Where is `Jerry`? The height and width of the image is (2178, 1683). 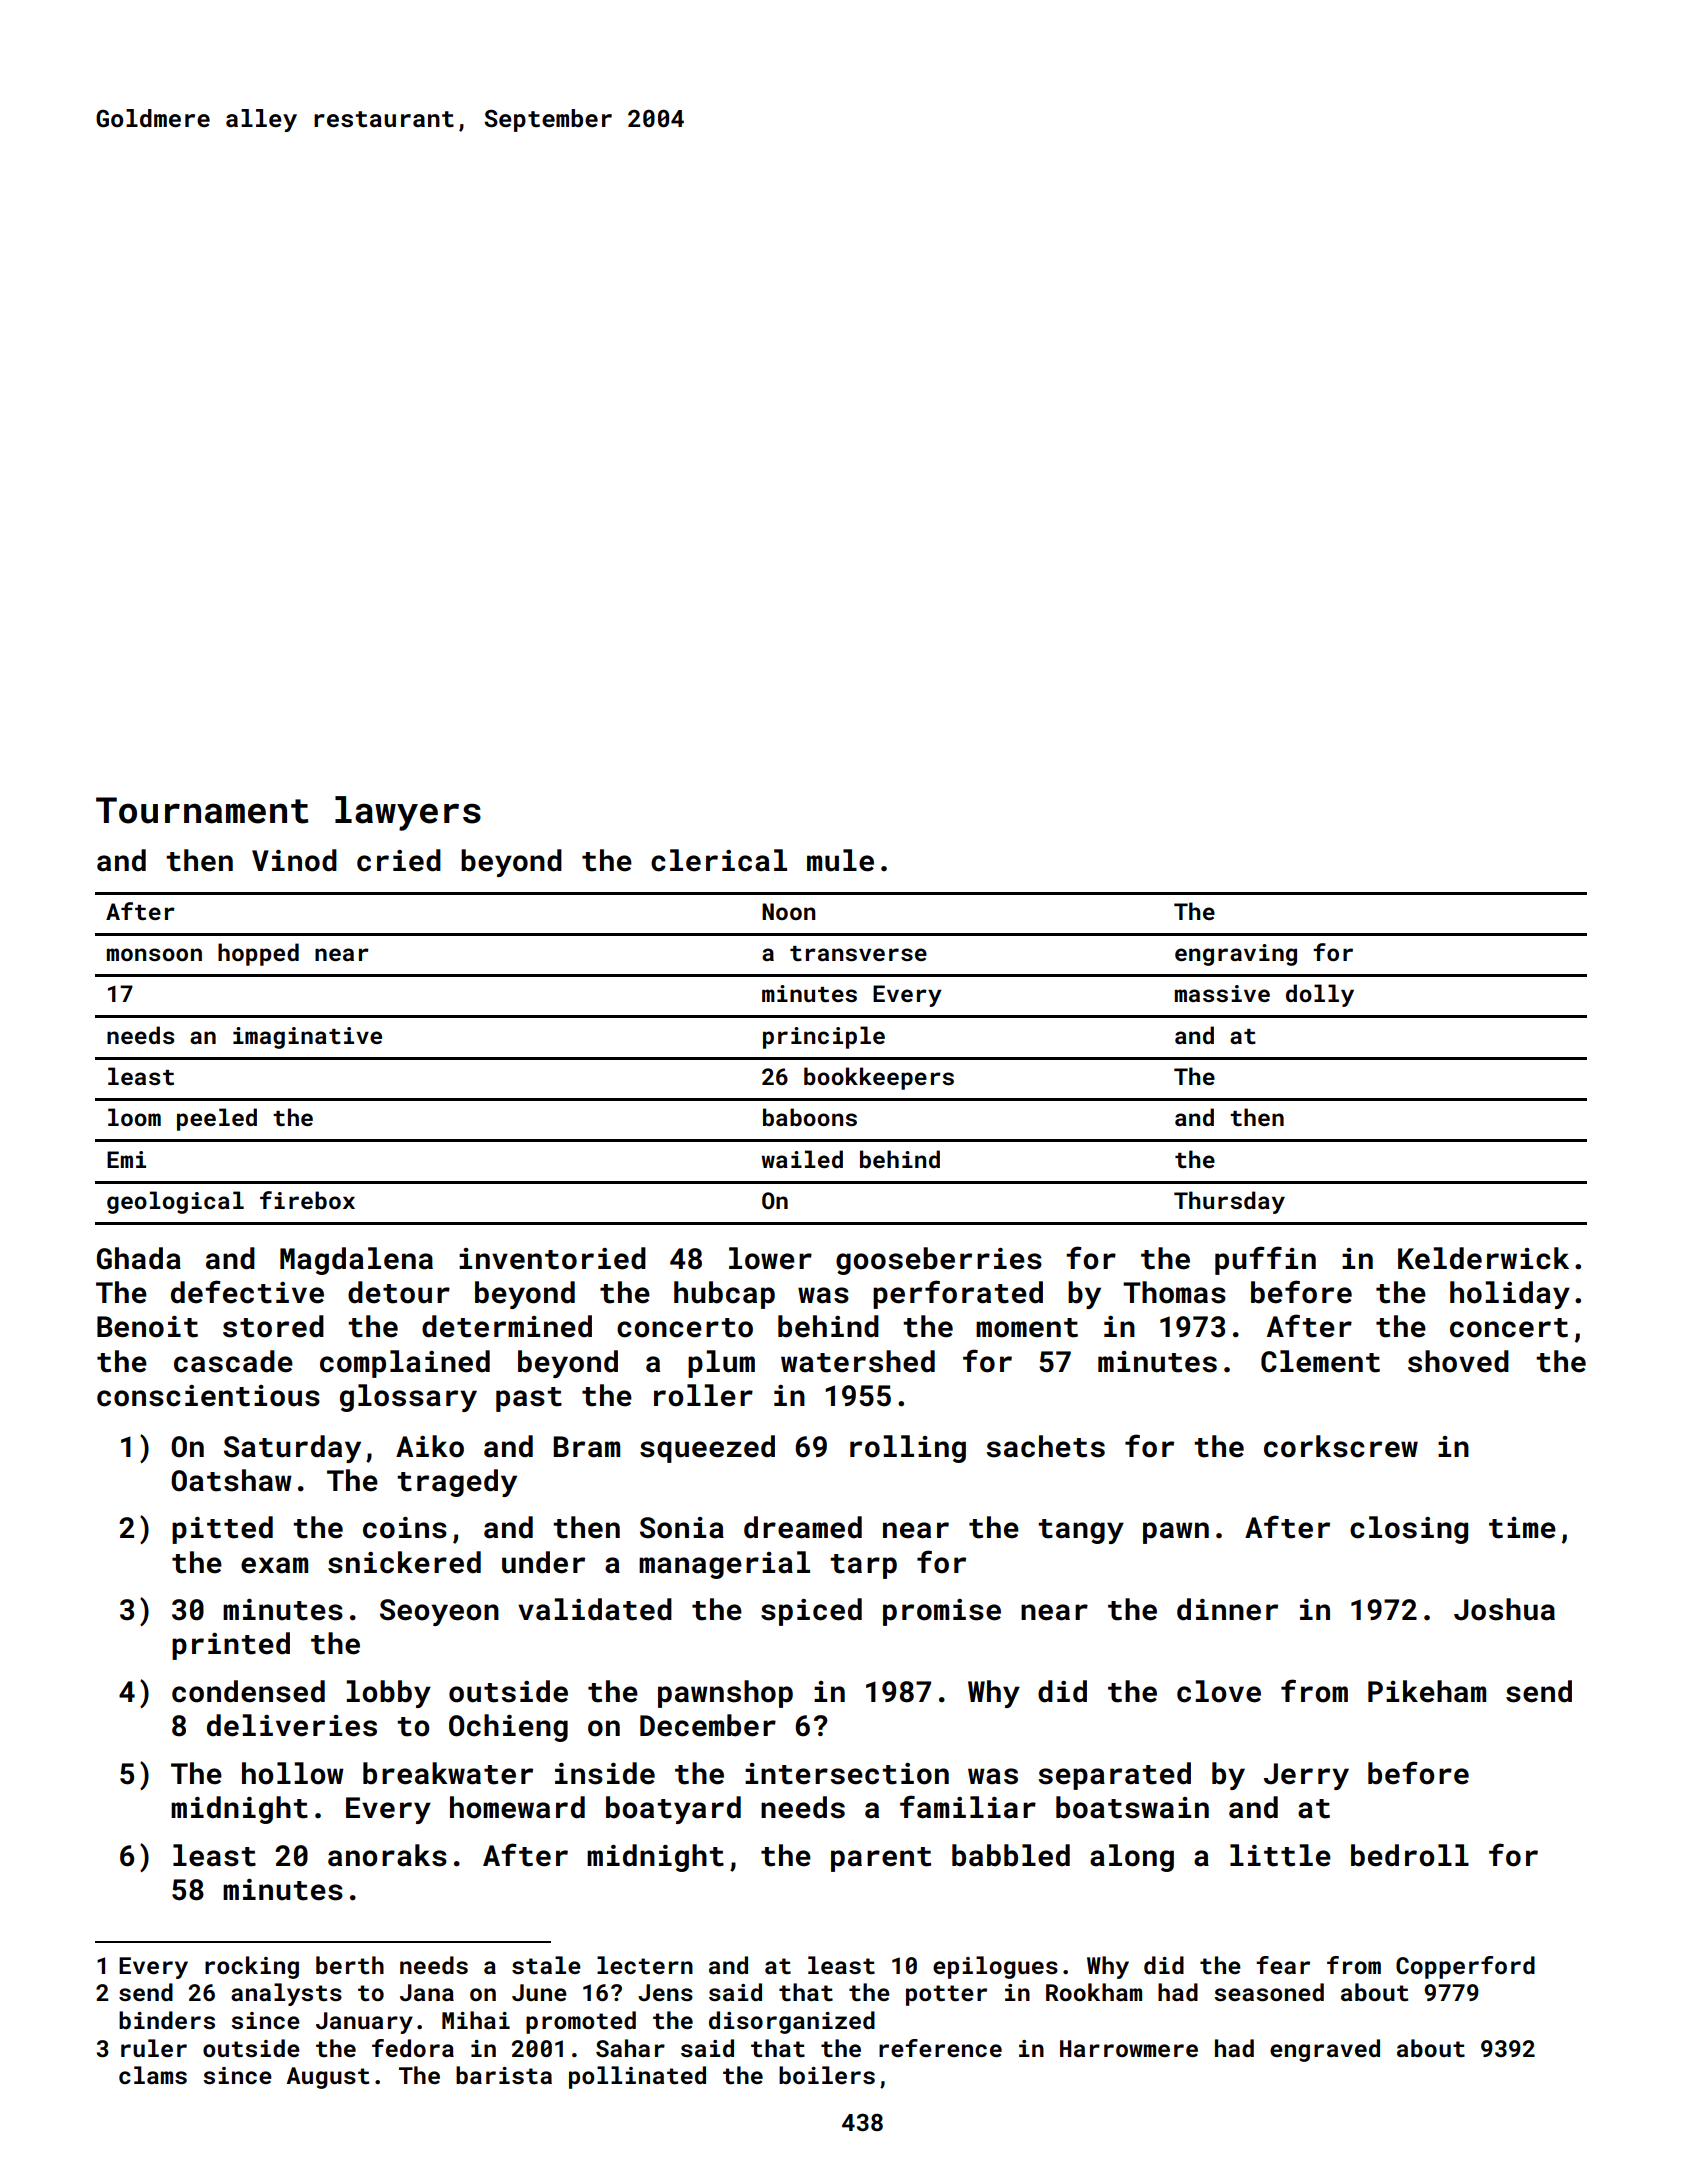 Jerry is located at coordinates (1306, 1776).
